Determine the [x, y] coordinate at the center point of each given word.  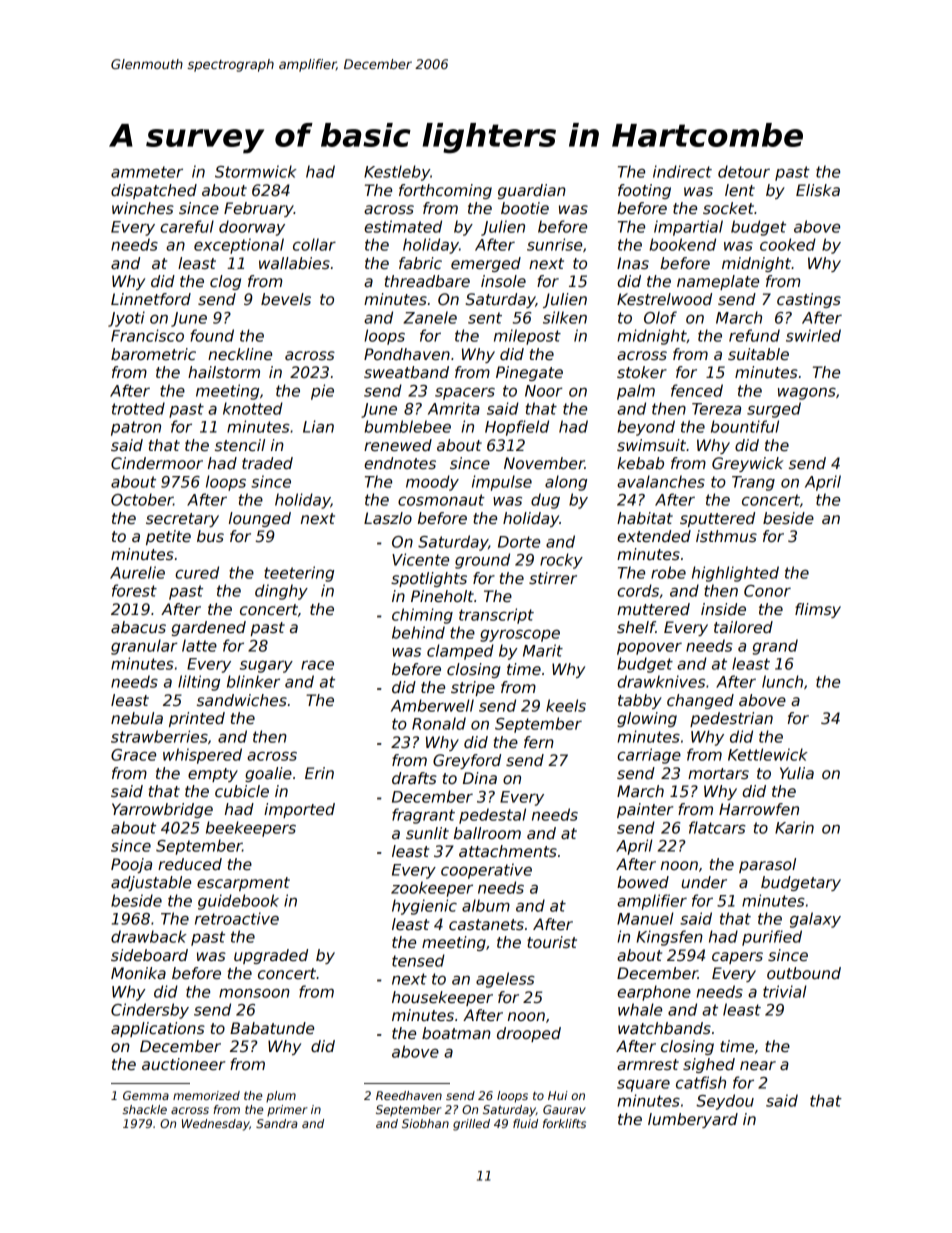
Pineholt [442, 596]
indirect [682, 171]
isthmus [726, 536]
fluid [525, 1123]
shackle [144, 1109]
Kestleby [397, 173]
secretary [182, 520]
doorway [252, 228]
